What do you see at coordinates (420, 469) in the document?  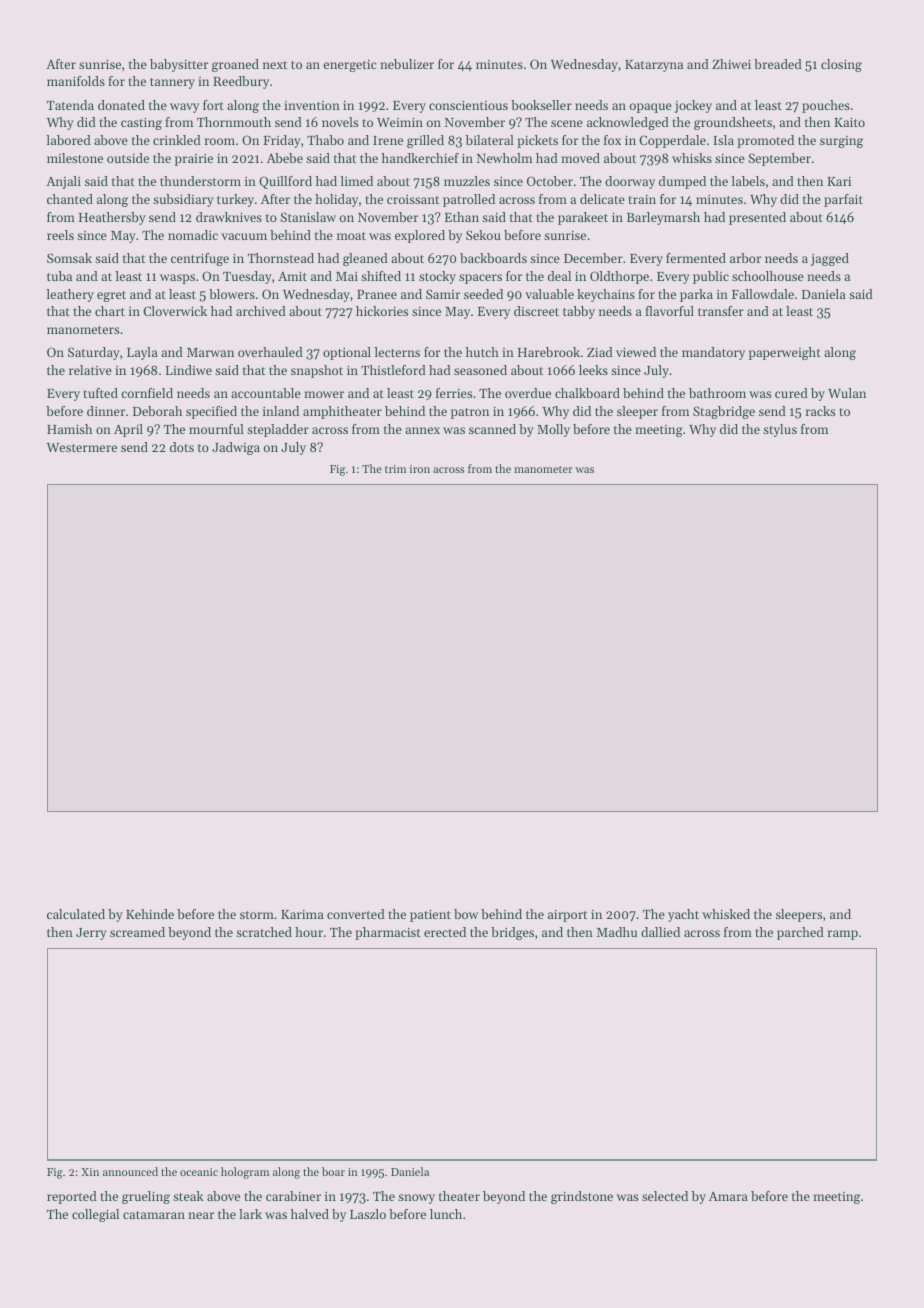 I see `iron` at bounding box center [420, 469].
